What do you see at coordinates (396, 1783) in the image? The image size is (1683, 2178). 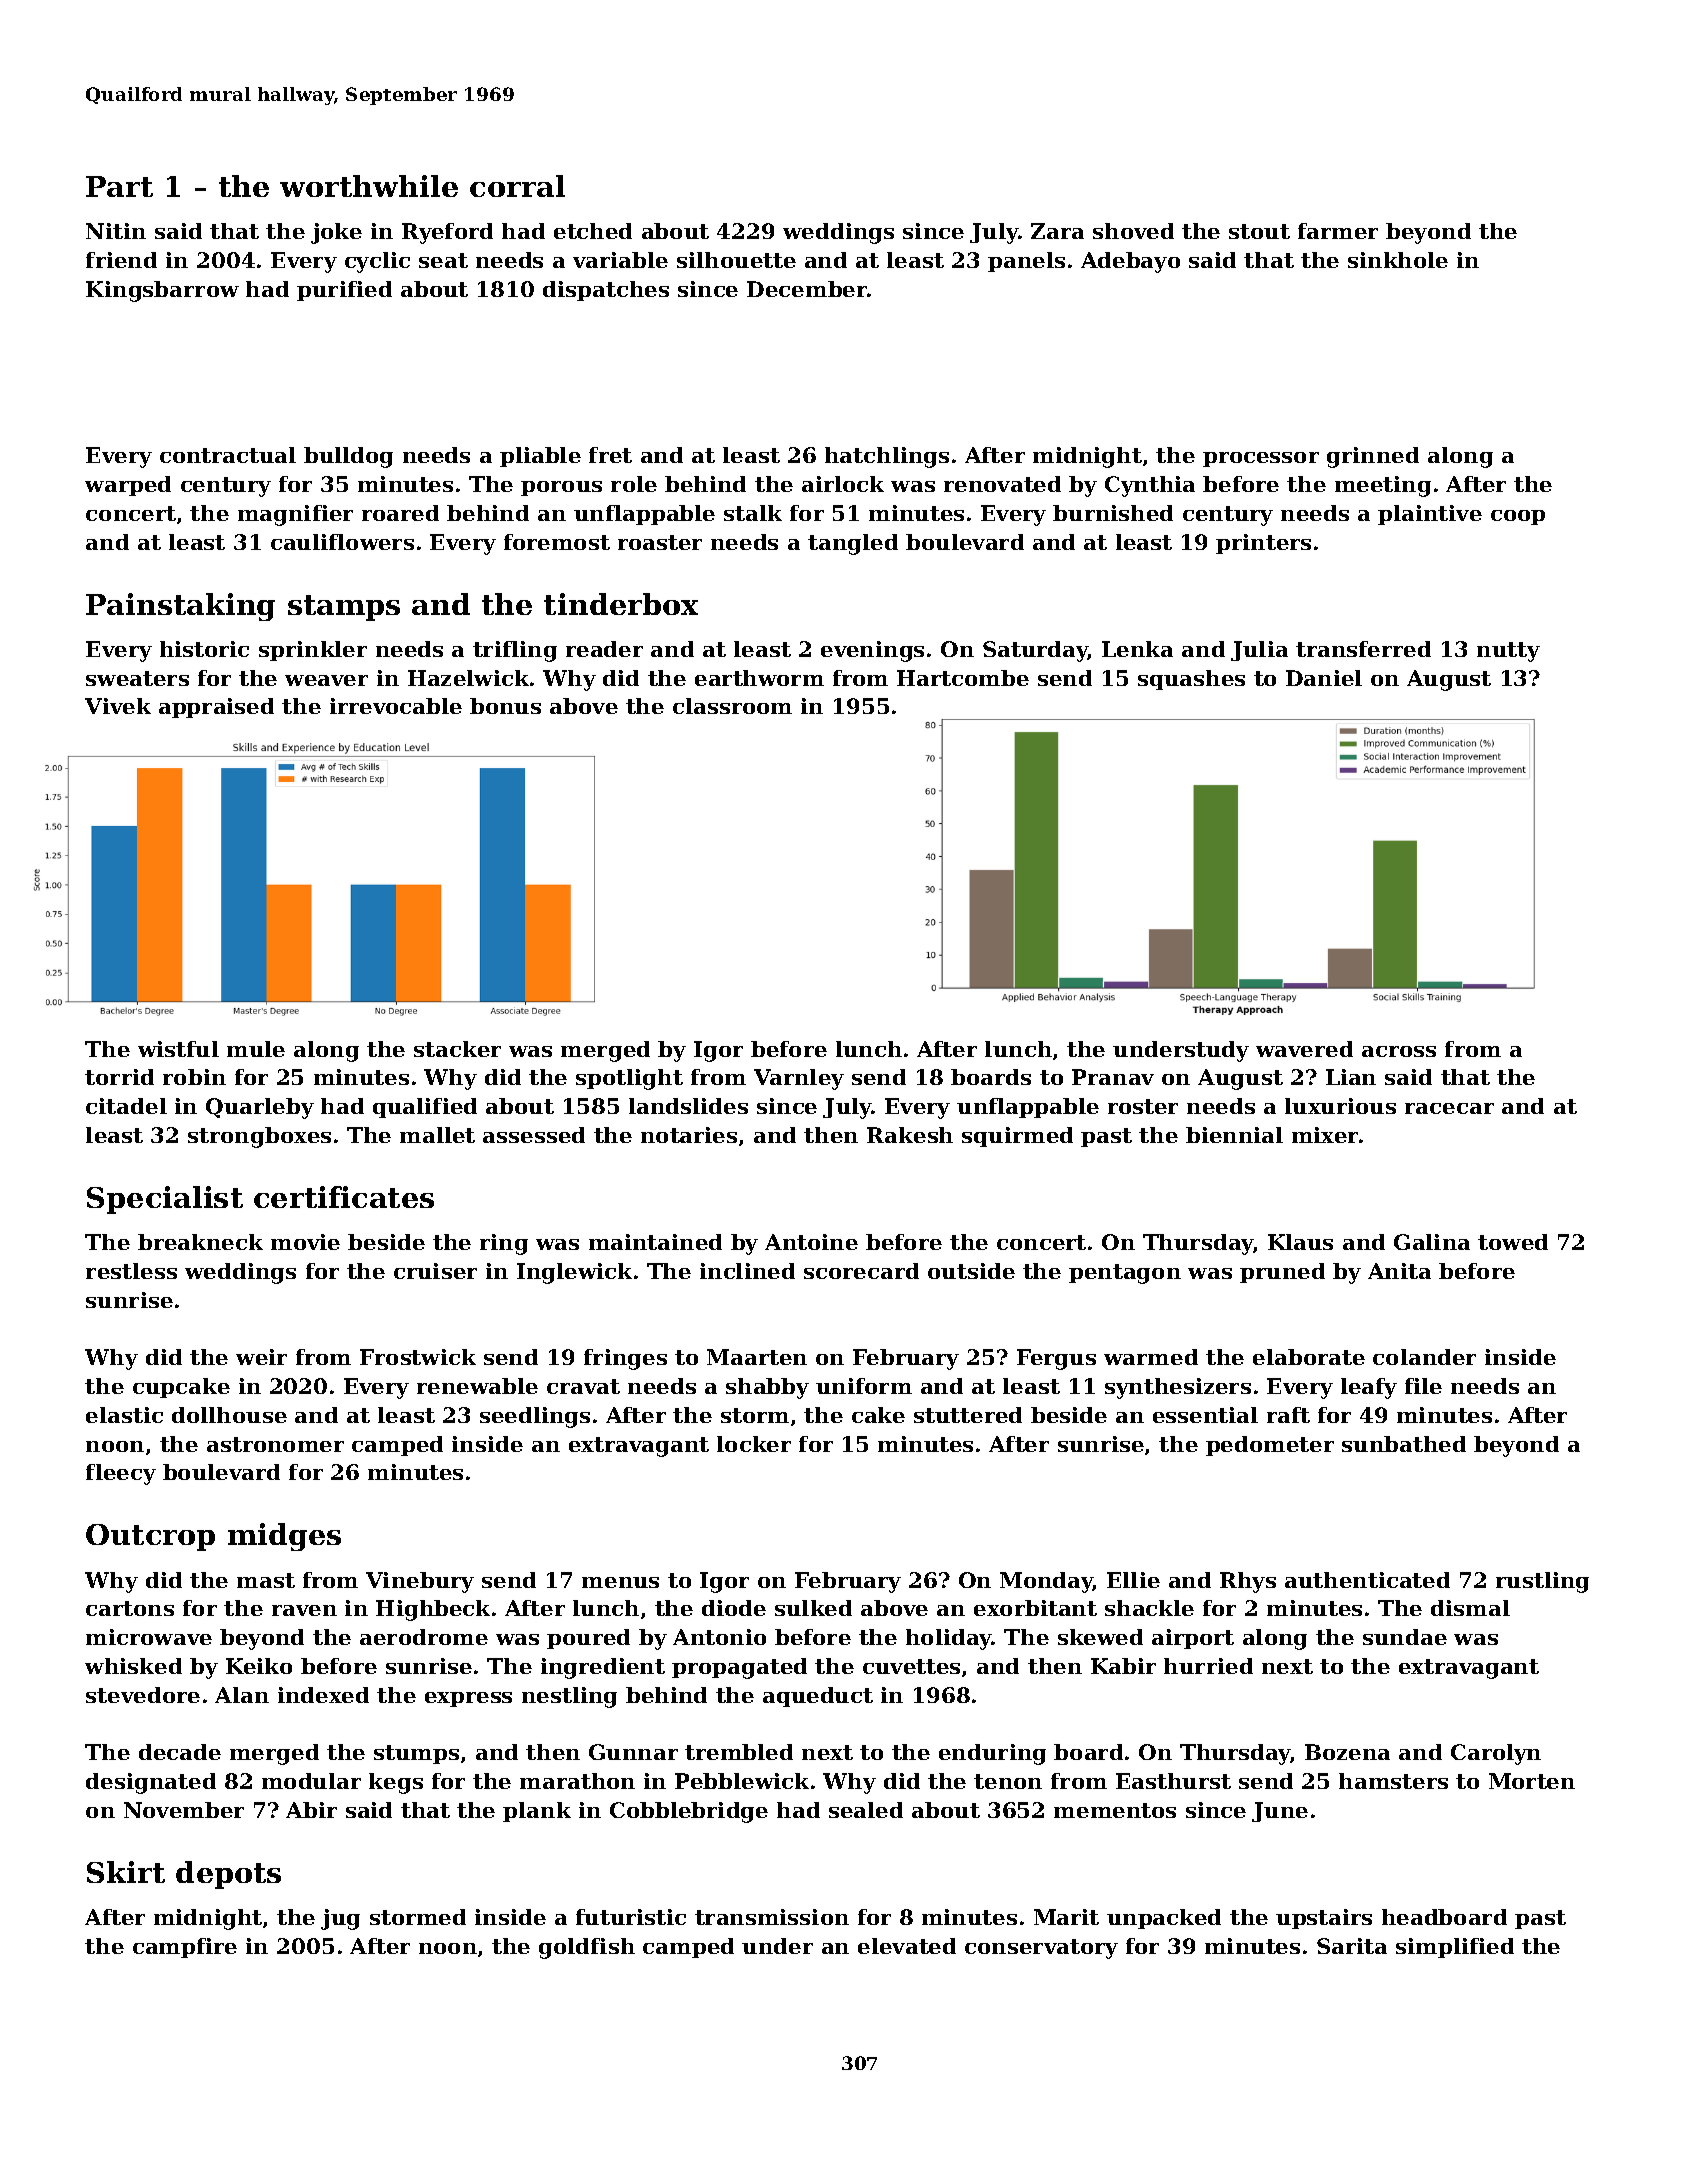 I see `kegs` at bounding box center [396, 1783].
